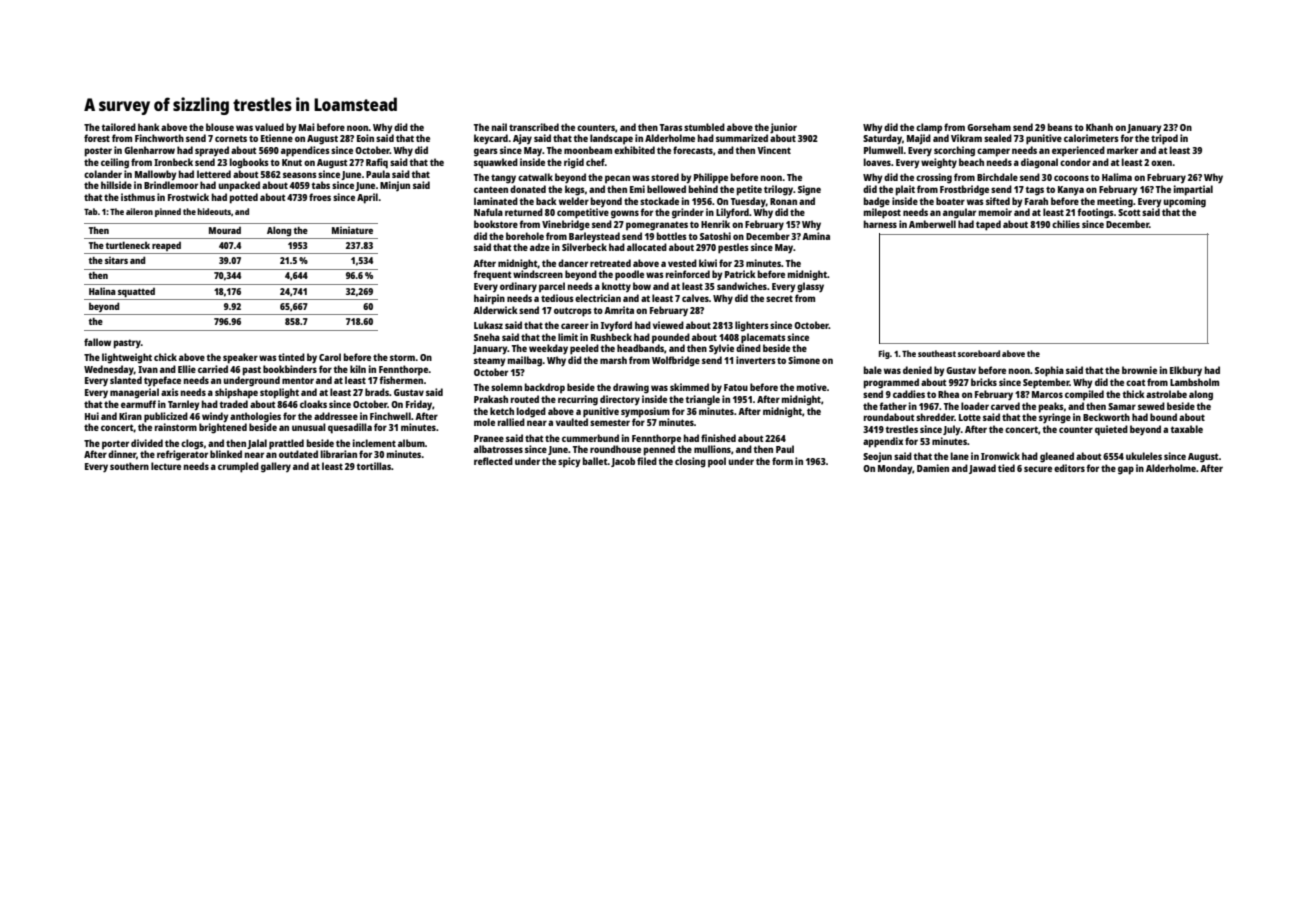  I want to click on frequent, so click(492, 275).
